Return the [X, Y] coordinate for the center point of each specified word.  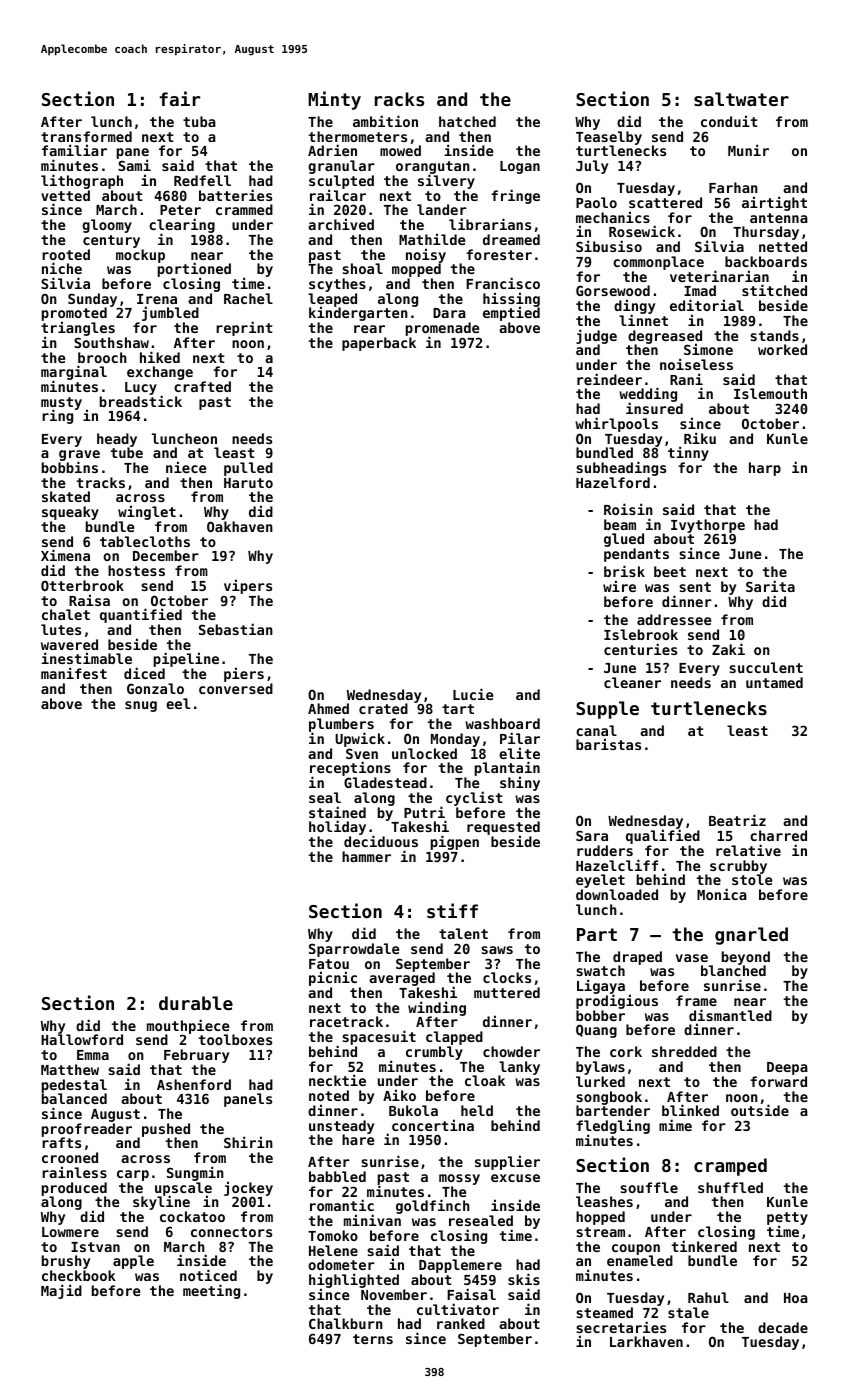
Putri [424, 812]
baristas [608, 744]
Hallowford [82, 1040]
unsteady [341, 1127]
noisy [426, 256]
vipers [248, 586]
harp [765, 469]
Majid [61, 1291]
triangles [78, 329]
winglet [147, 512]
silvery [446, 182]
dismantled [730, 1015]
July [592, 167]
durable [196, 1003]
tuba [199, 121]
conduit [729, 121]
